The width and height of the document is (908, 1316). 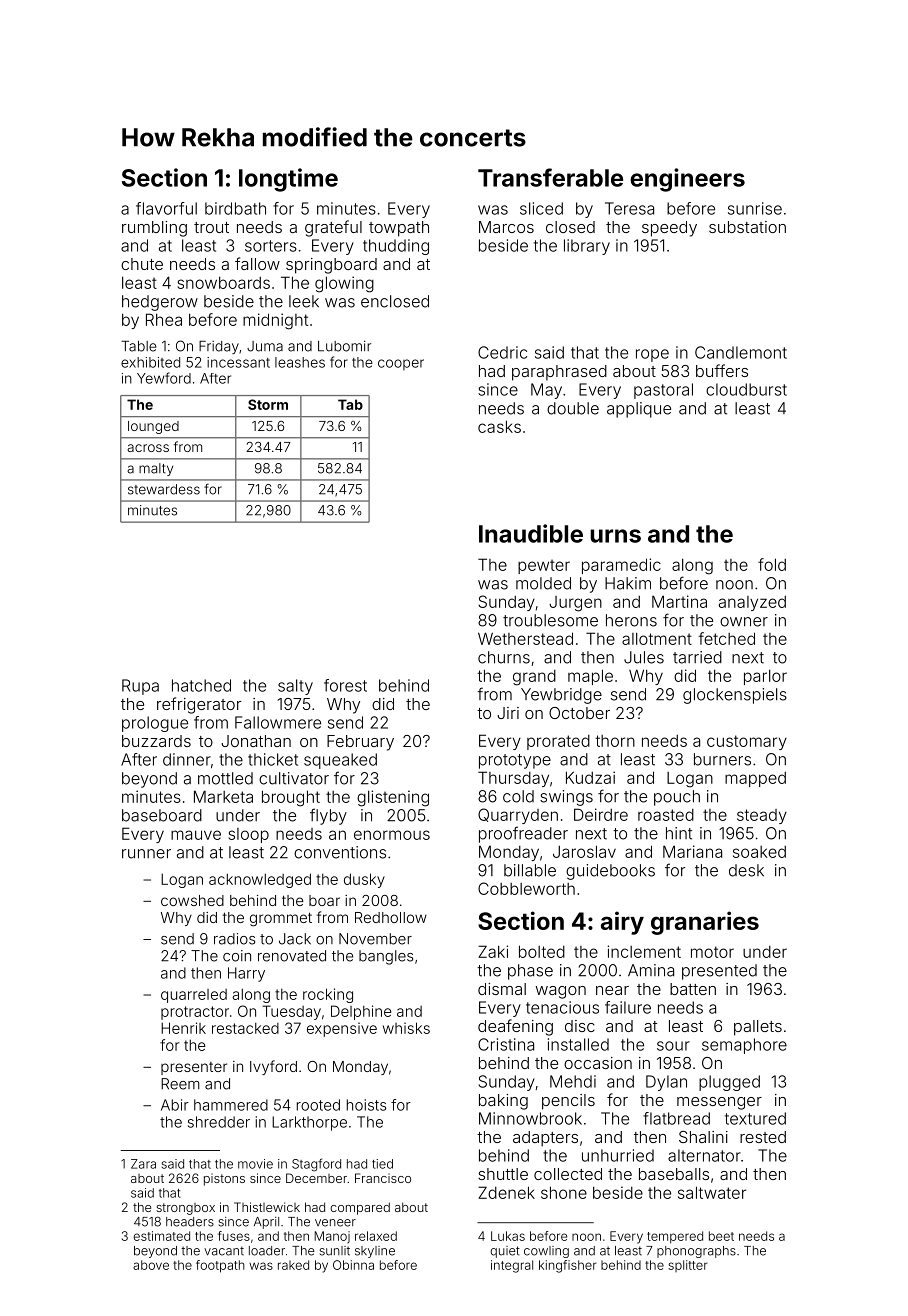 What do you see at coordinates (268, 404) in the document?
I see `Storm` at bounding box center [268, 404].
